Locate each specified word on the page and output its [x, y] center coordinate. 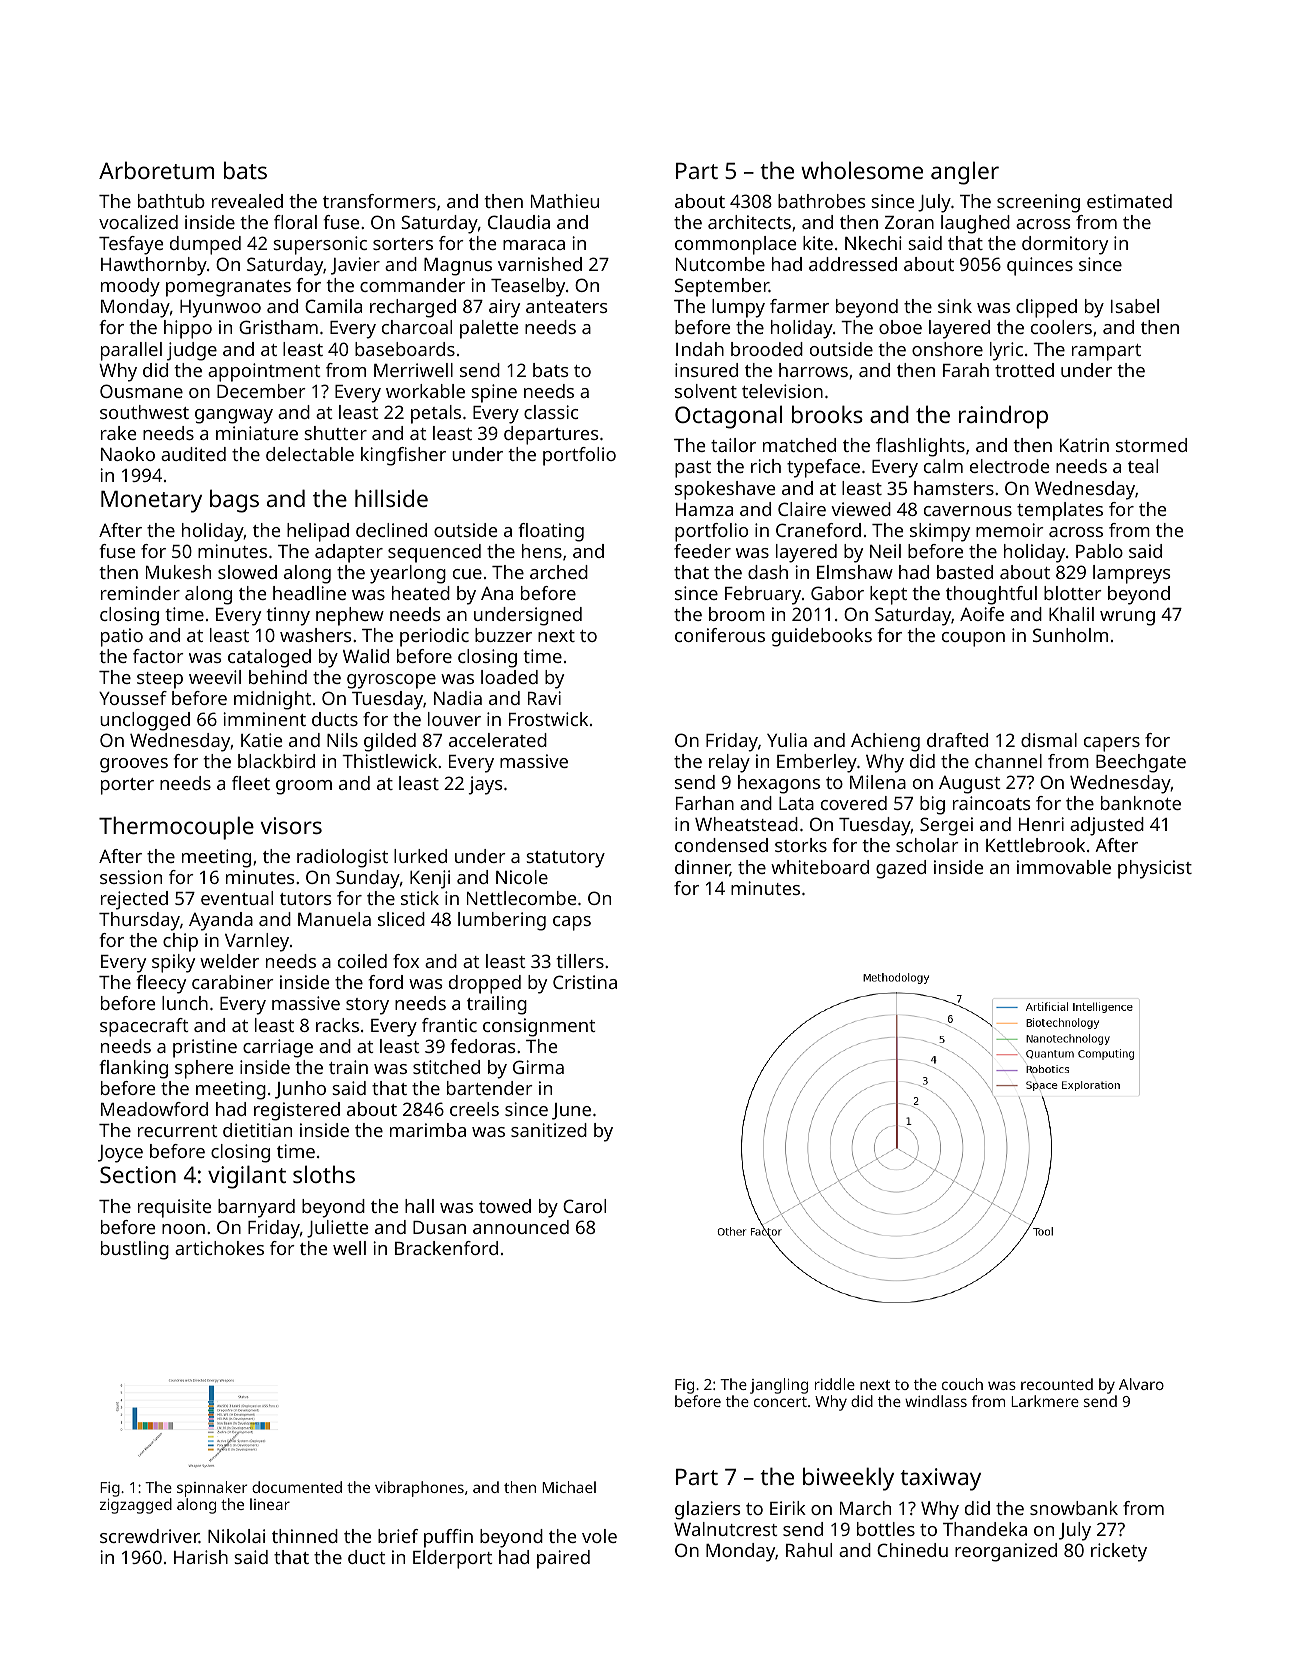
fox [406, 961]
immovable [1064, 867]
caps [572, 923]
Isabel [1135, 306]
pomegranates [228, 288]
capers [1112, 744]
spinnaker [212, 1489]
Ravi [544, 698]
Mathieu [565, 201]
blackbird [276, 761]
